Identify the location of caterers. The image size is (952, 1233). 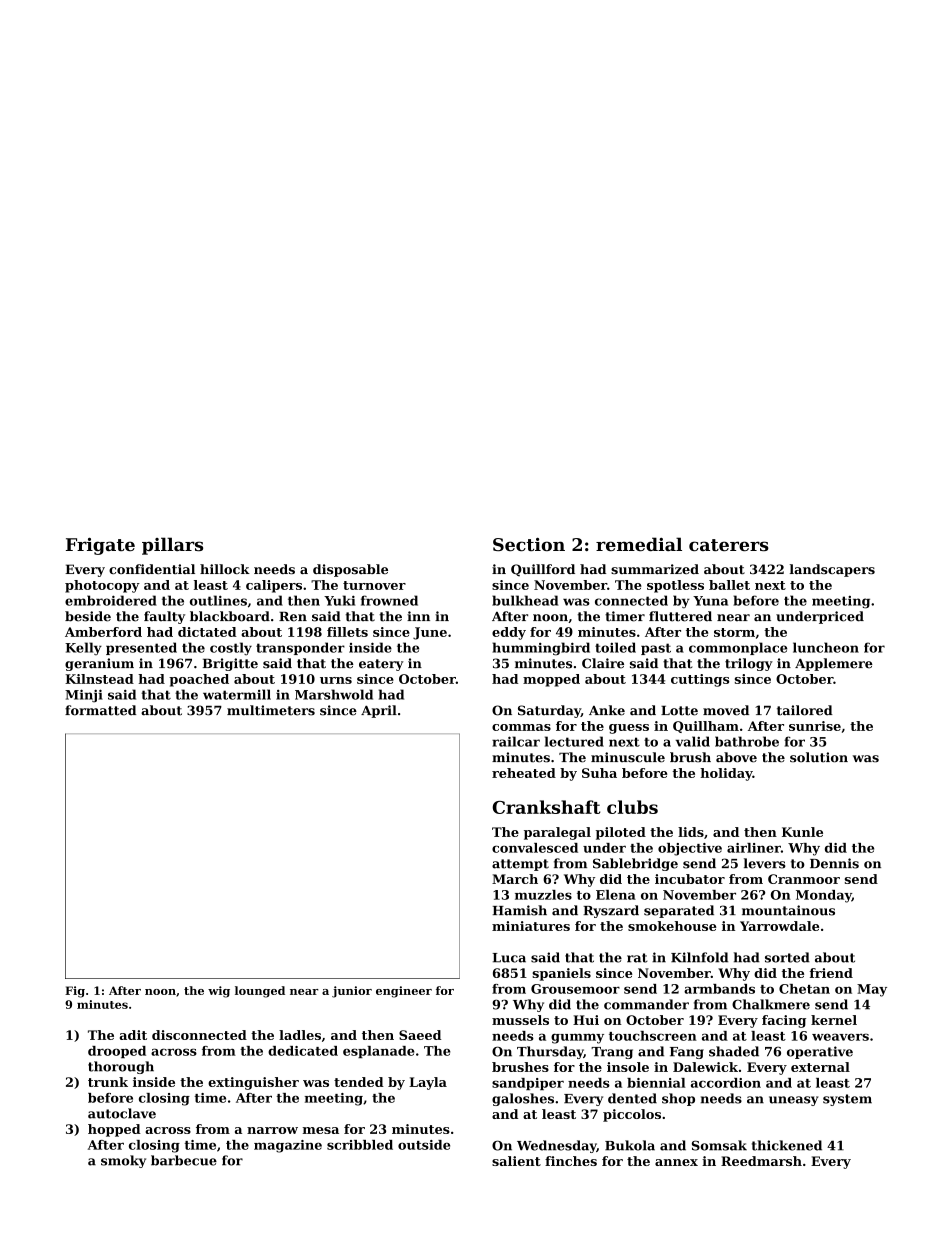
(729, 545).
